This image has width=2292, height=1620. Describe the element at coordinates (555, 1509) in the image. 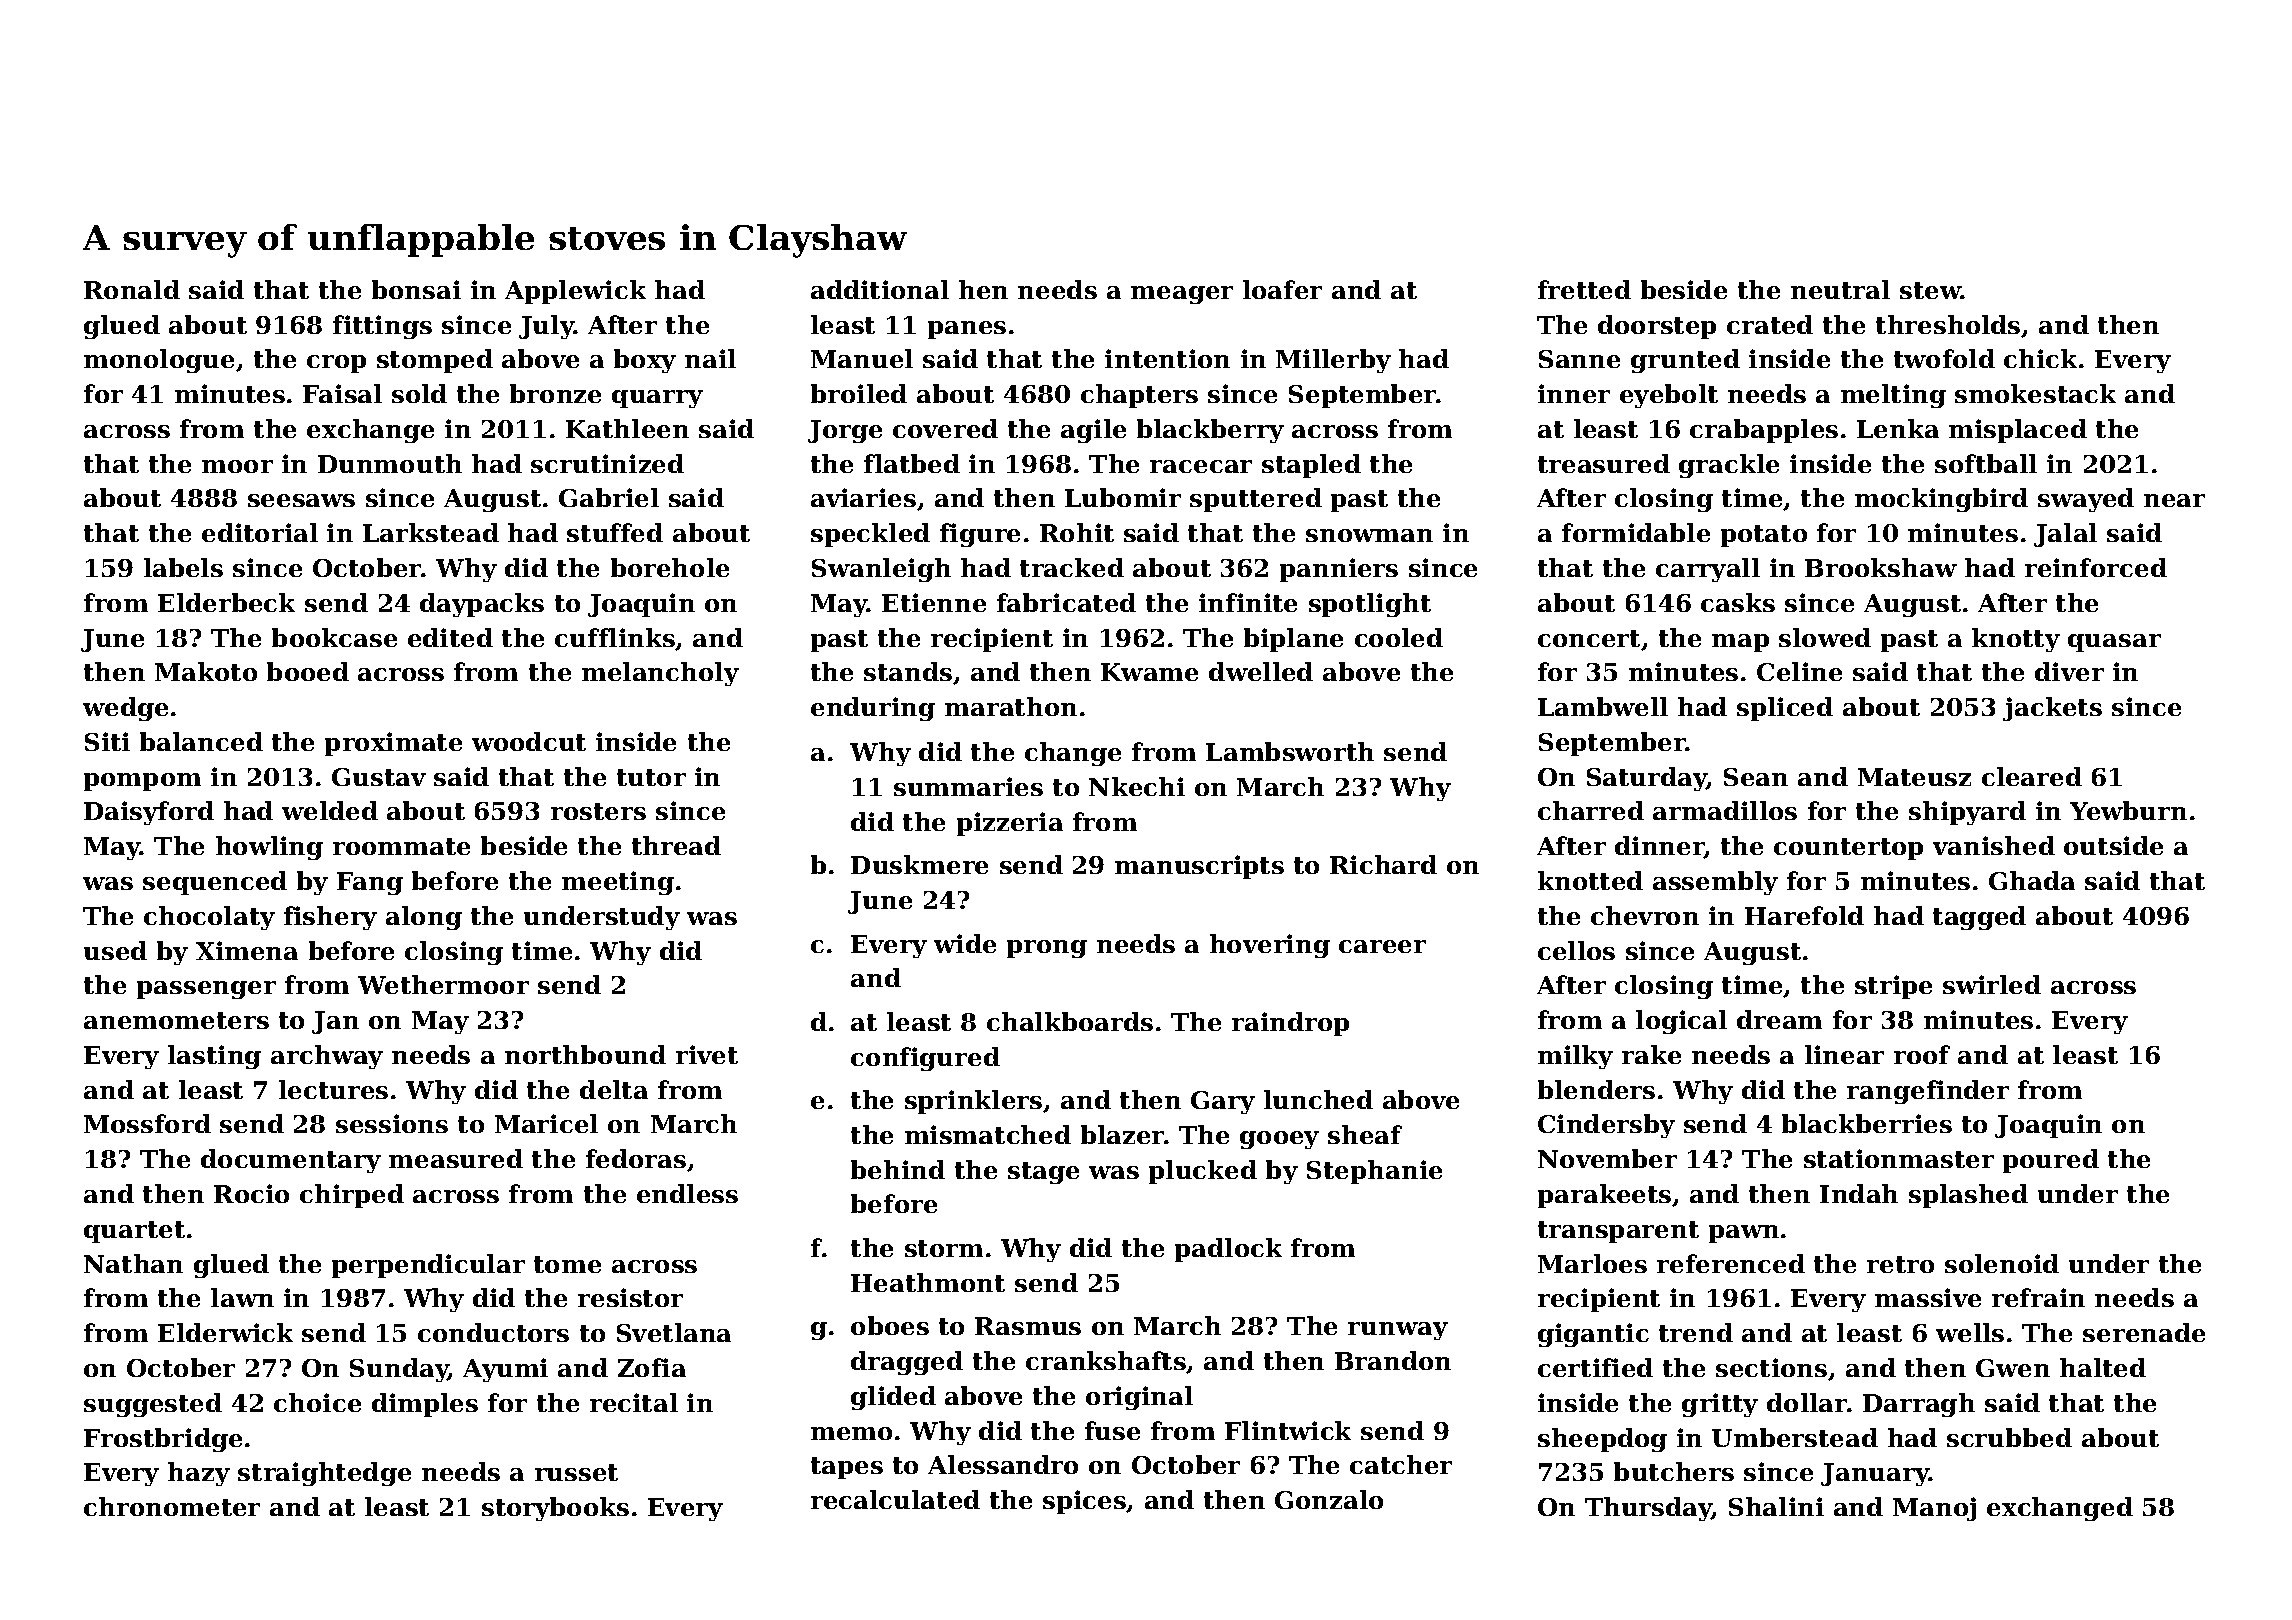

I see `storybooks` at that location.
